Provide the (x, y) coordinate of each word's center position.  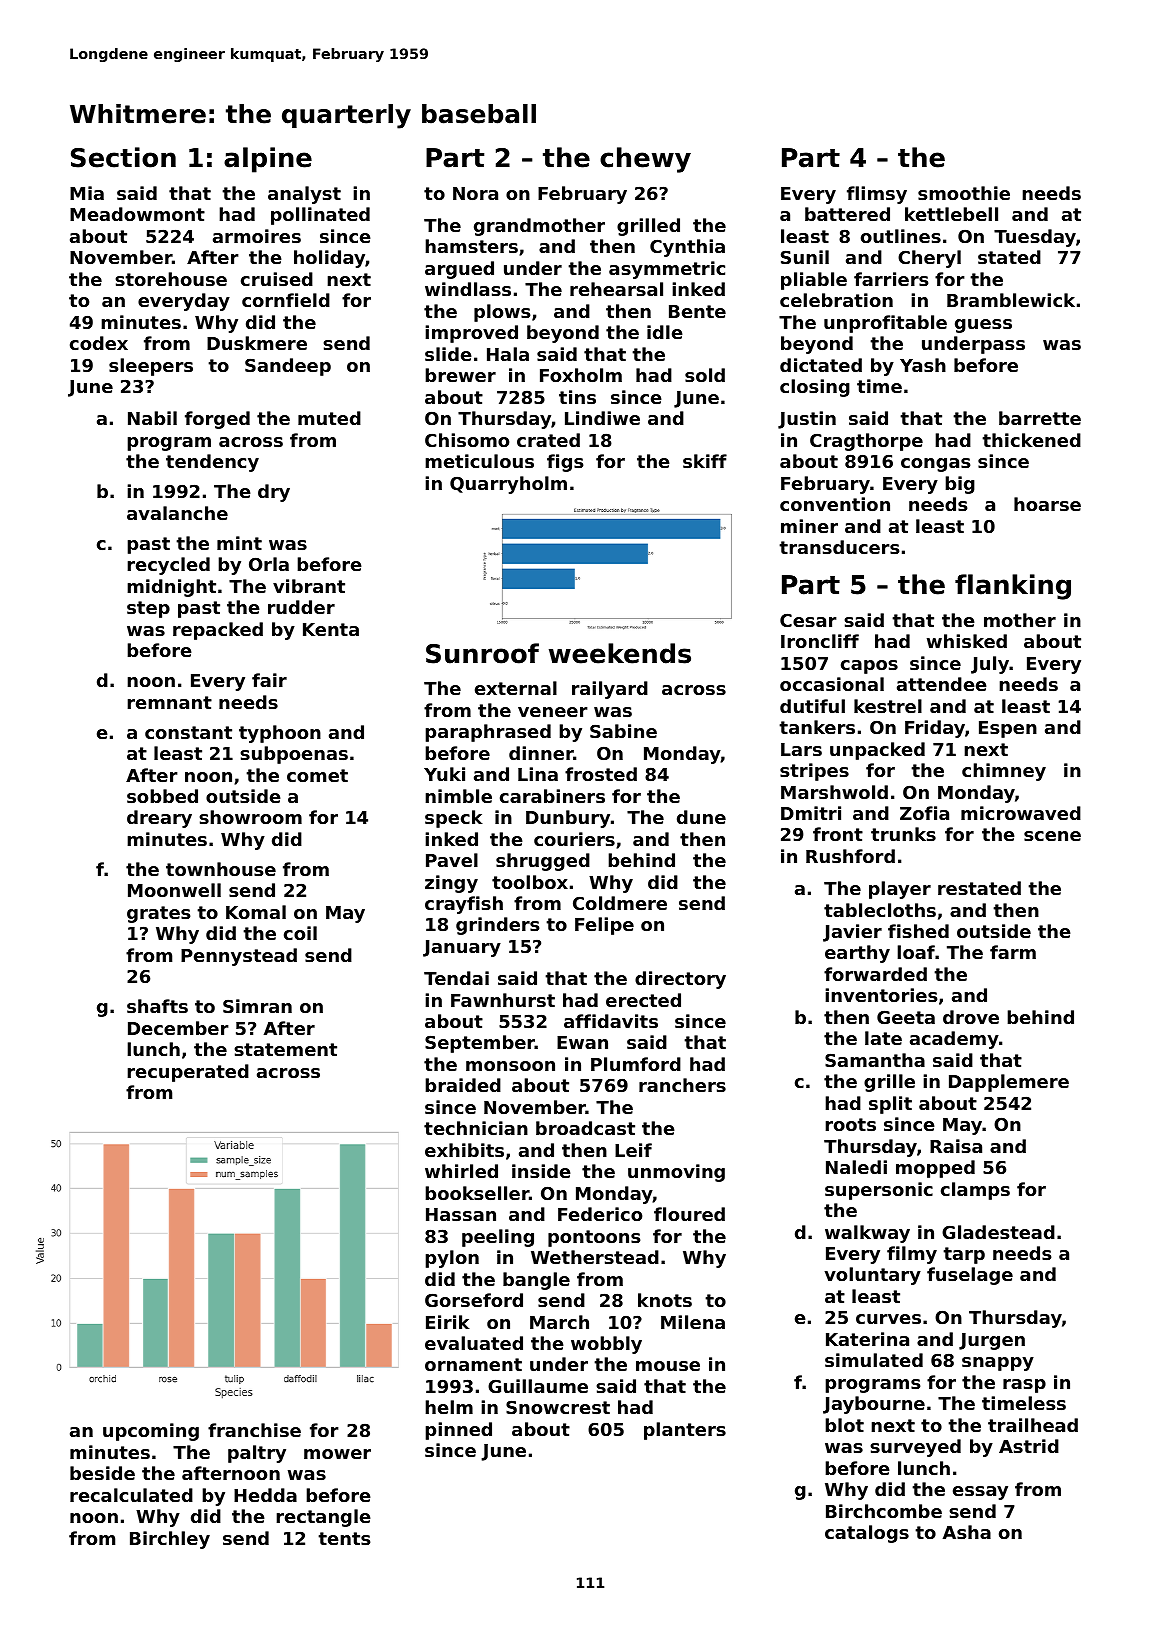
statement (285, 1049)
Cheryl (929, 259)
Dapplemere (1009, 1083)
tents (344, 1538)
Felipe (604, 926)
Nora (475, 193)
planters (685, 1431)
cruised (277, 279)
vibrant (309, 586)
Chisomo (467, 440)
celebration (836, 300)
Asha (967, 1532)
